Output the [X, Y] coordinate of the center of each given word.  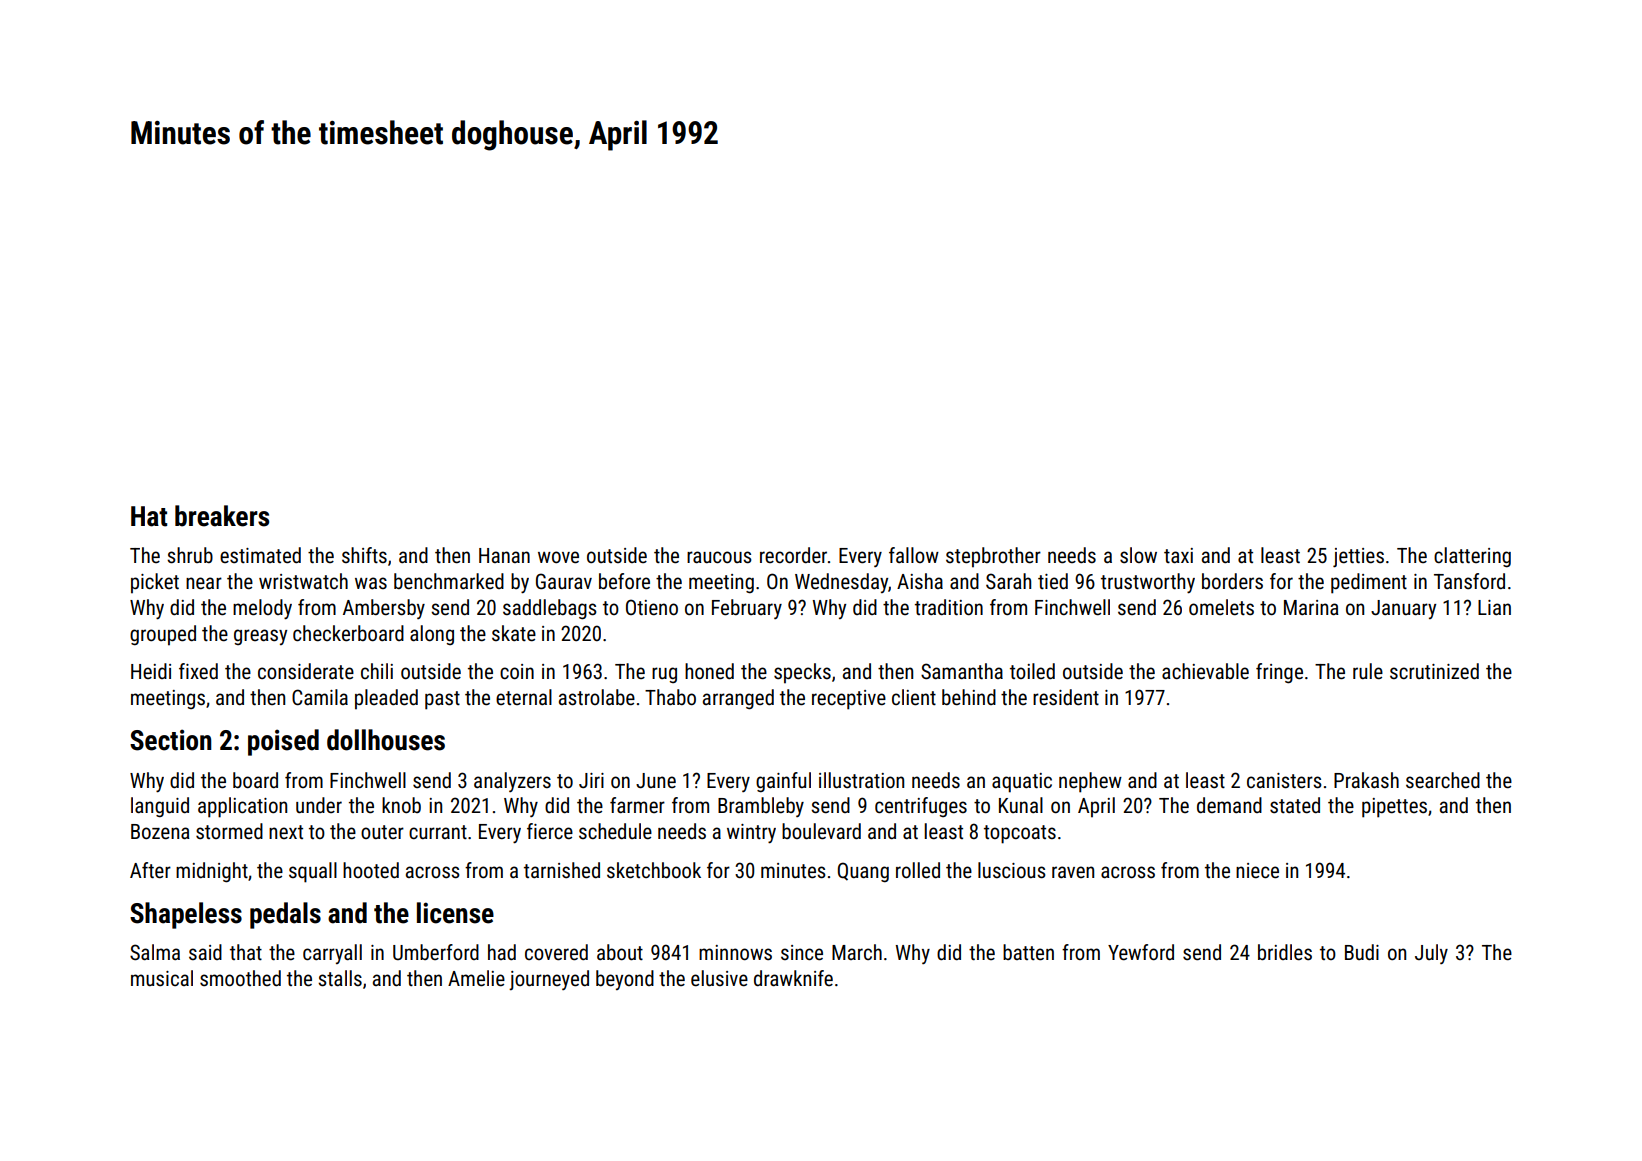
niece [1257, 871]
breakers [222, 516]
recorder [793, 555]
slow [1138, 555]
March [857, 952]
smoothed [240, 978]
